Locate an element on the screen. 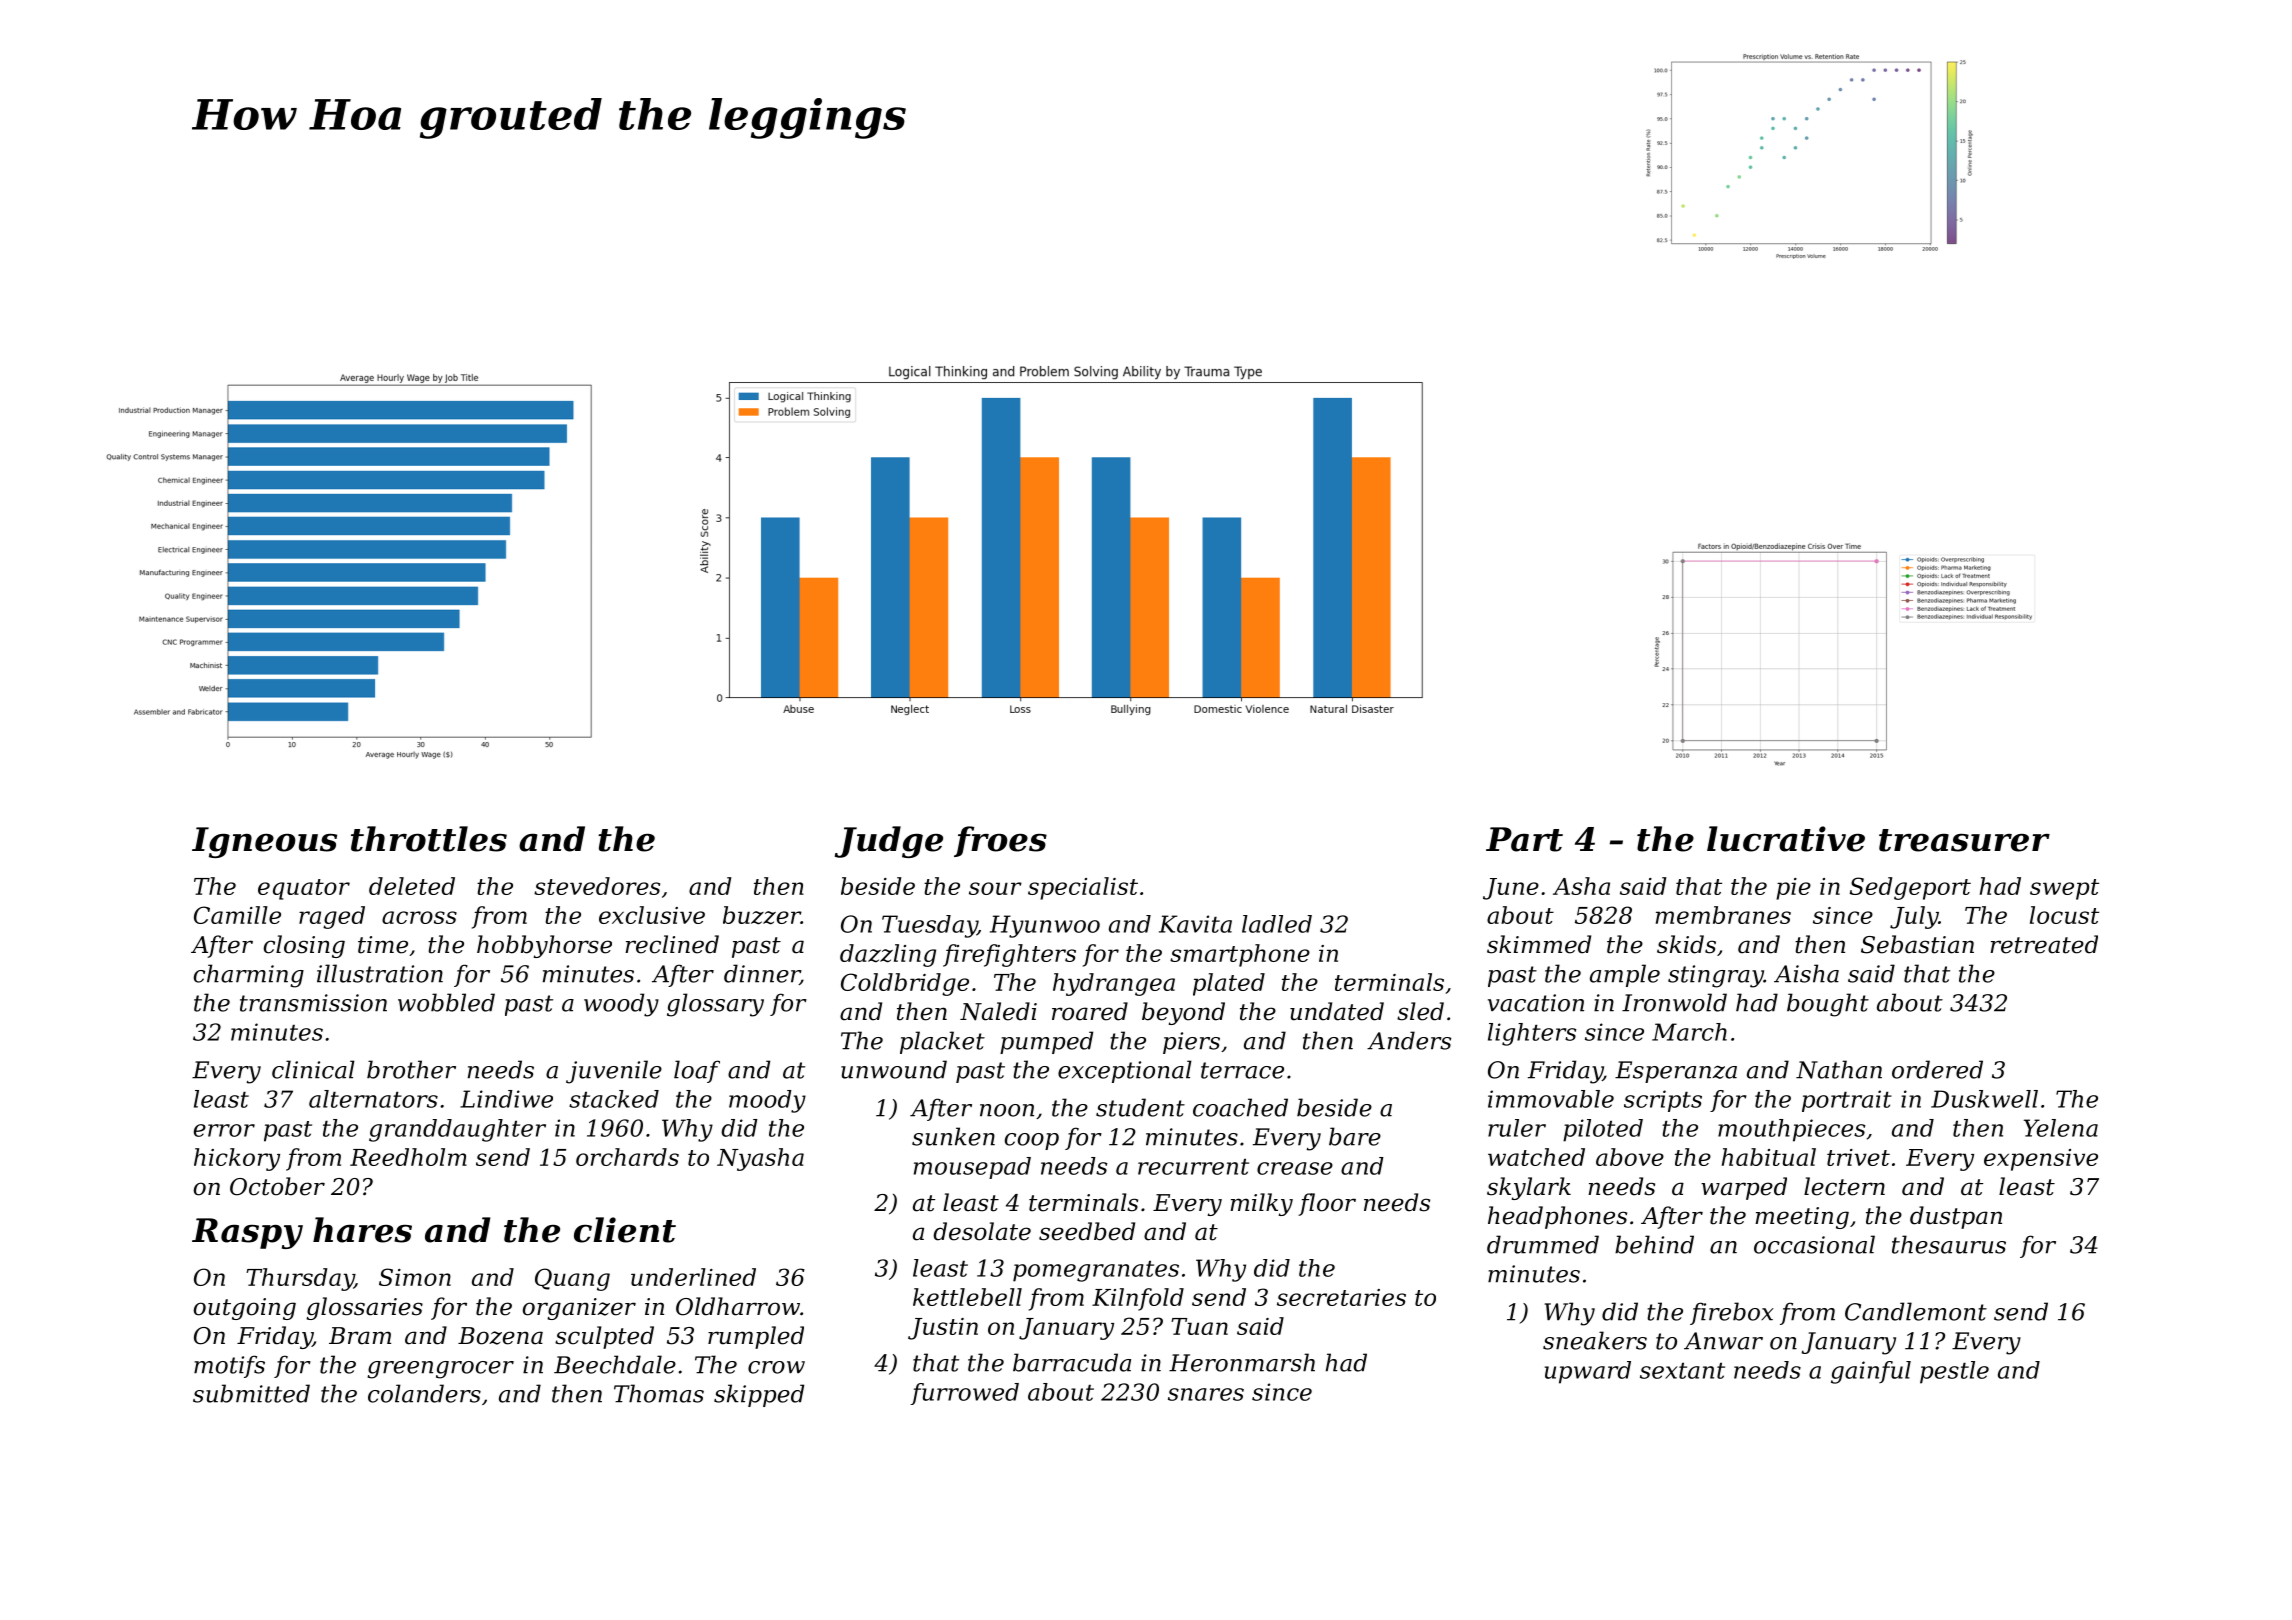  specialist is located at coordinates (1083, 888).
